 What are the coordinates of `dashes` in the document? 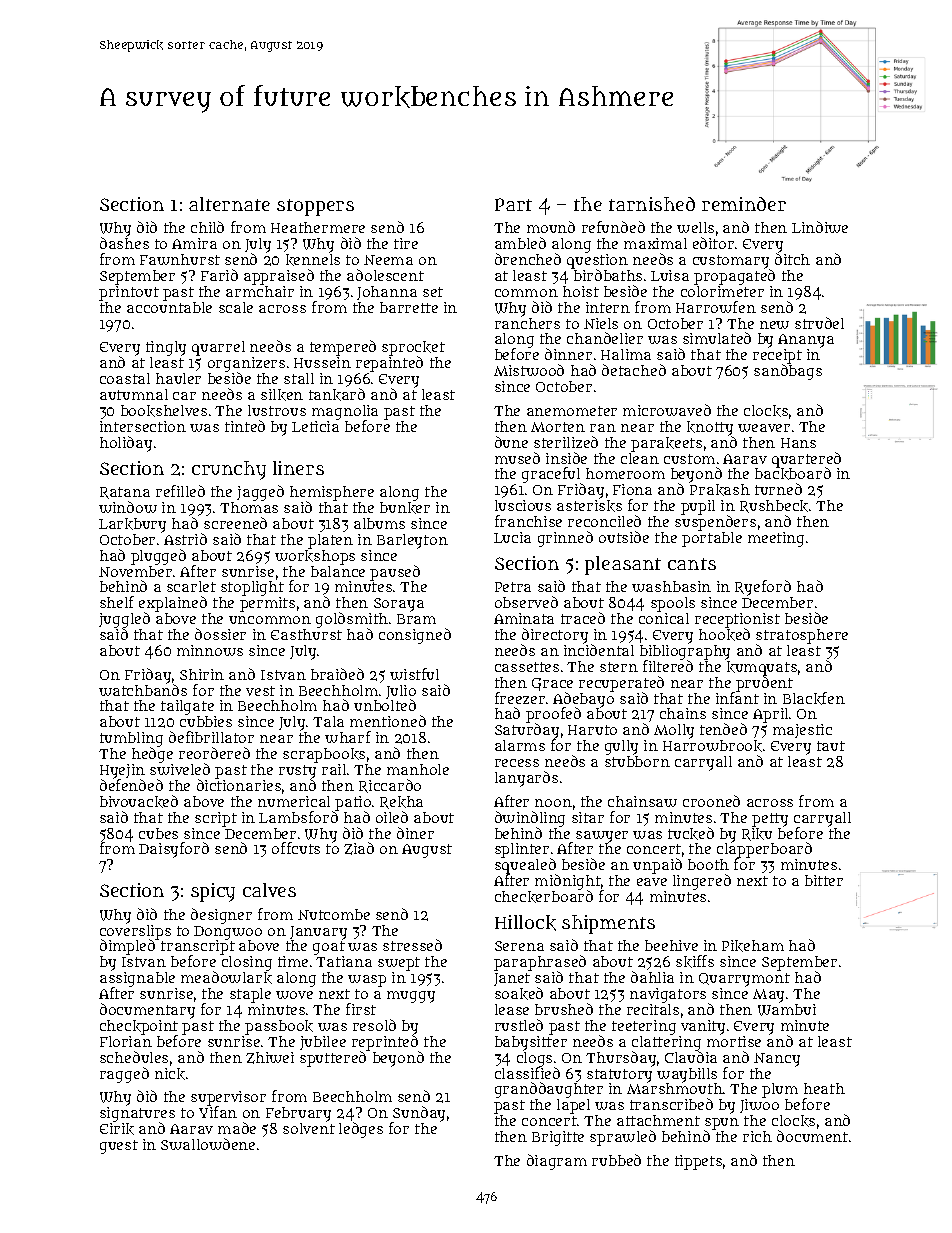 It's located at (124, 243).
